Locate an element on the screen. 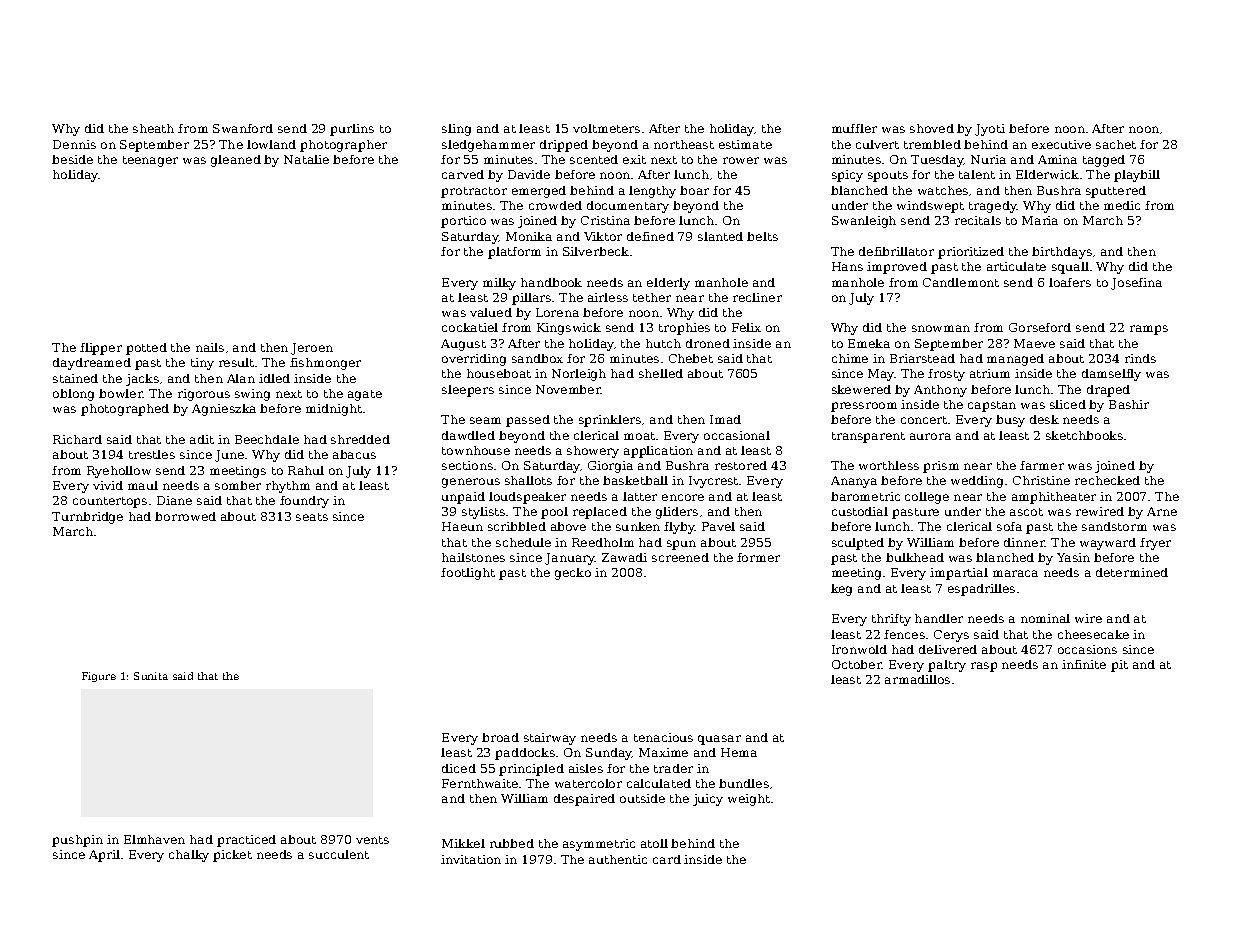 The width and height of the screenshot is (1233, 952). lengthy is located at coordinates (652, 192).
